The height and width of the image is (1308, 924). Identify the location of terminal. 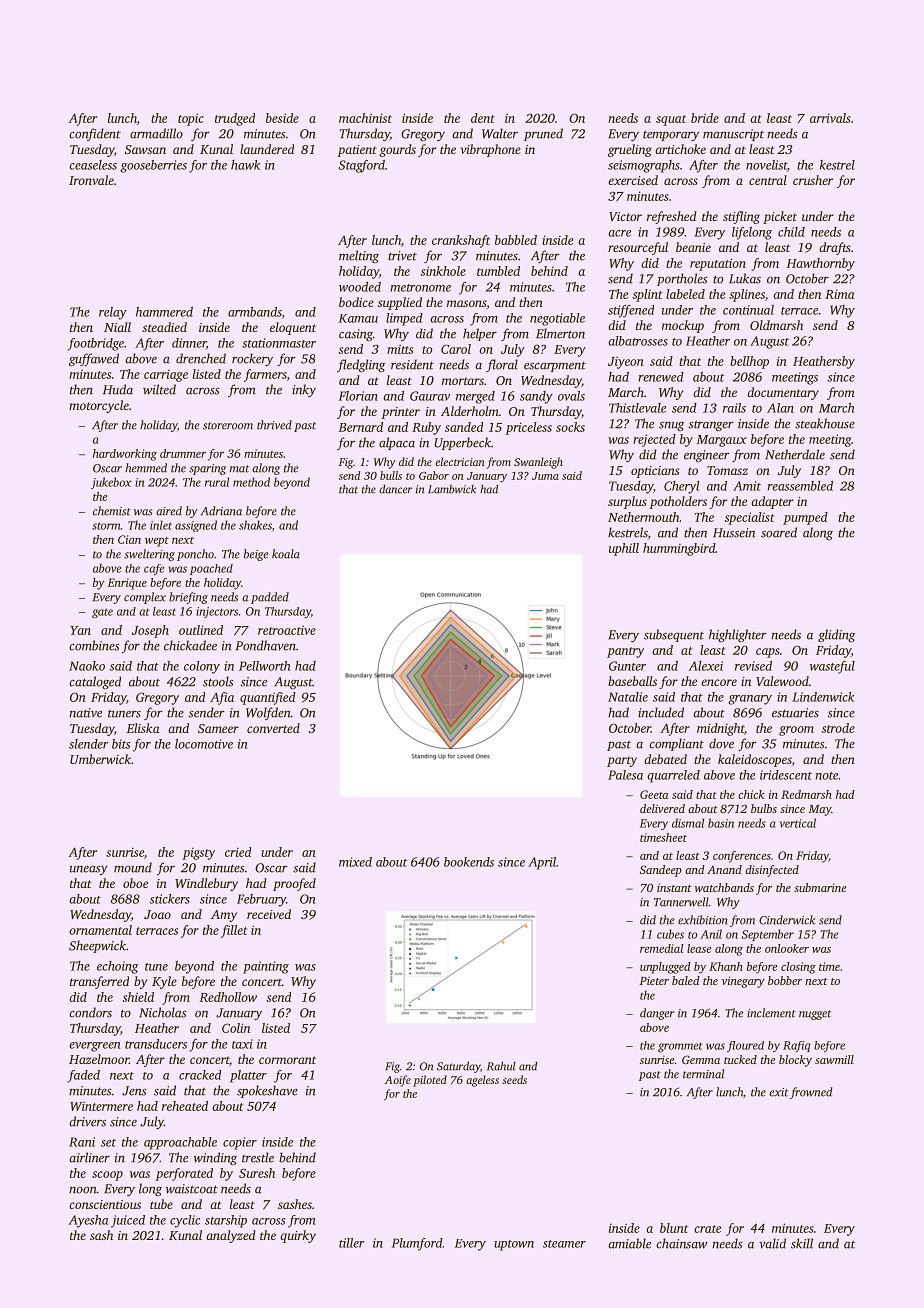
(703, 1074).
